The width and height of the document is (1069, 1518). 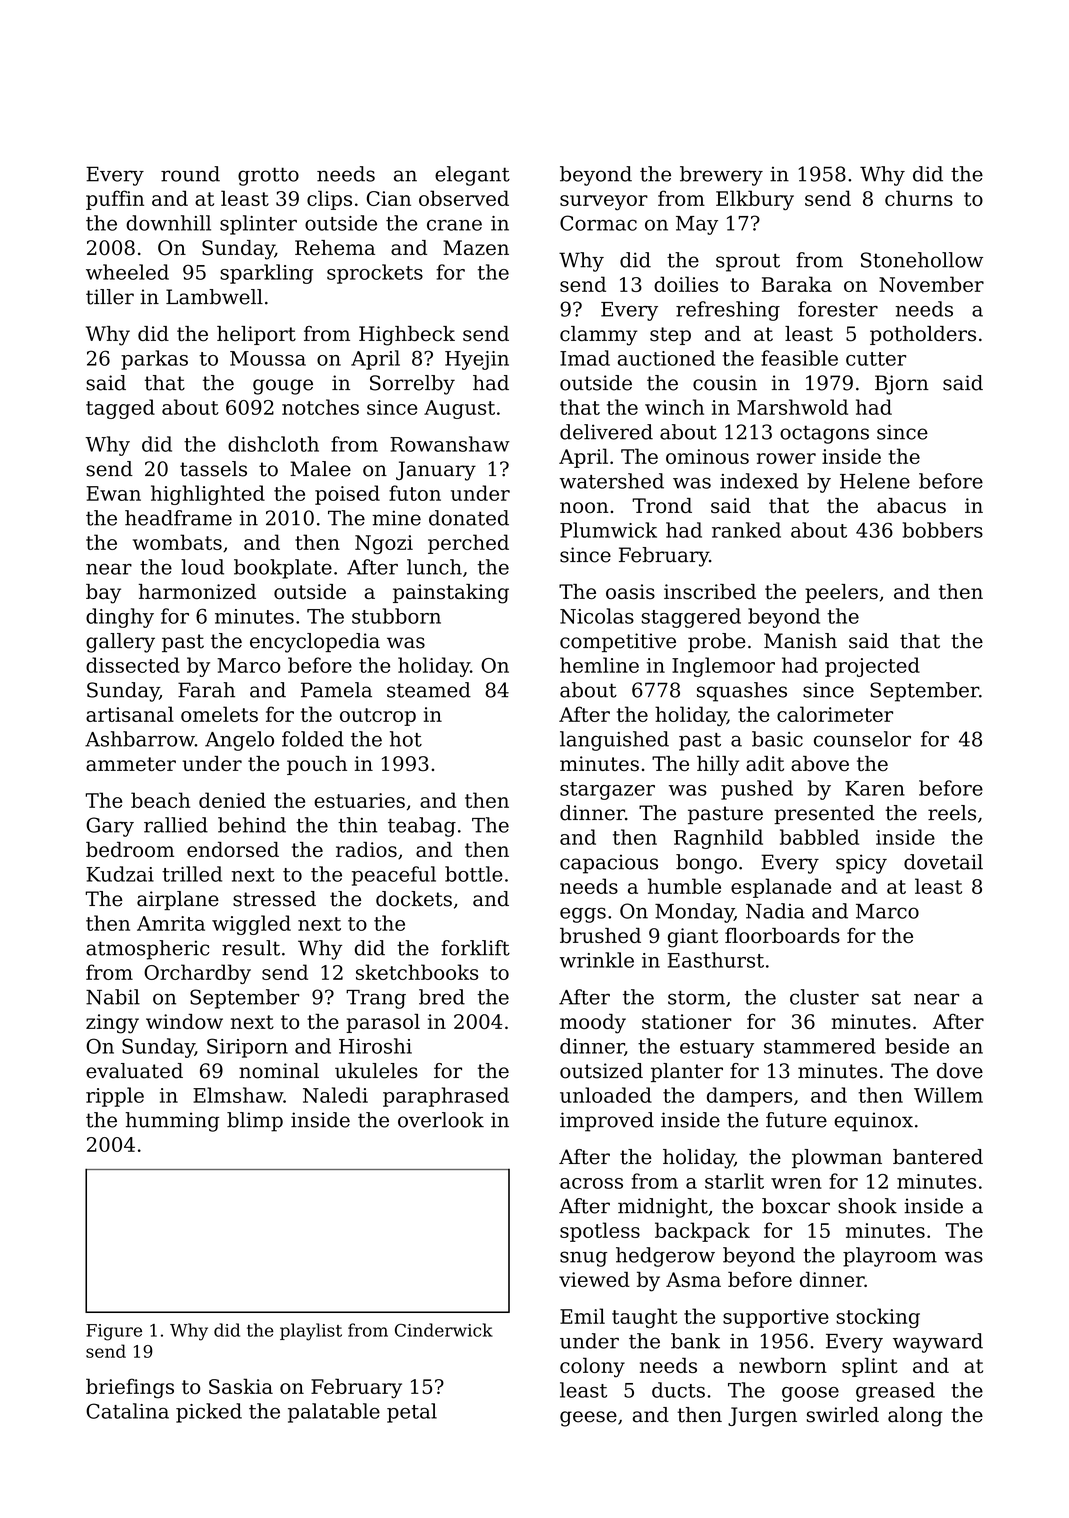 I want to click on artisanal, so click(x=130, y=714).
